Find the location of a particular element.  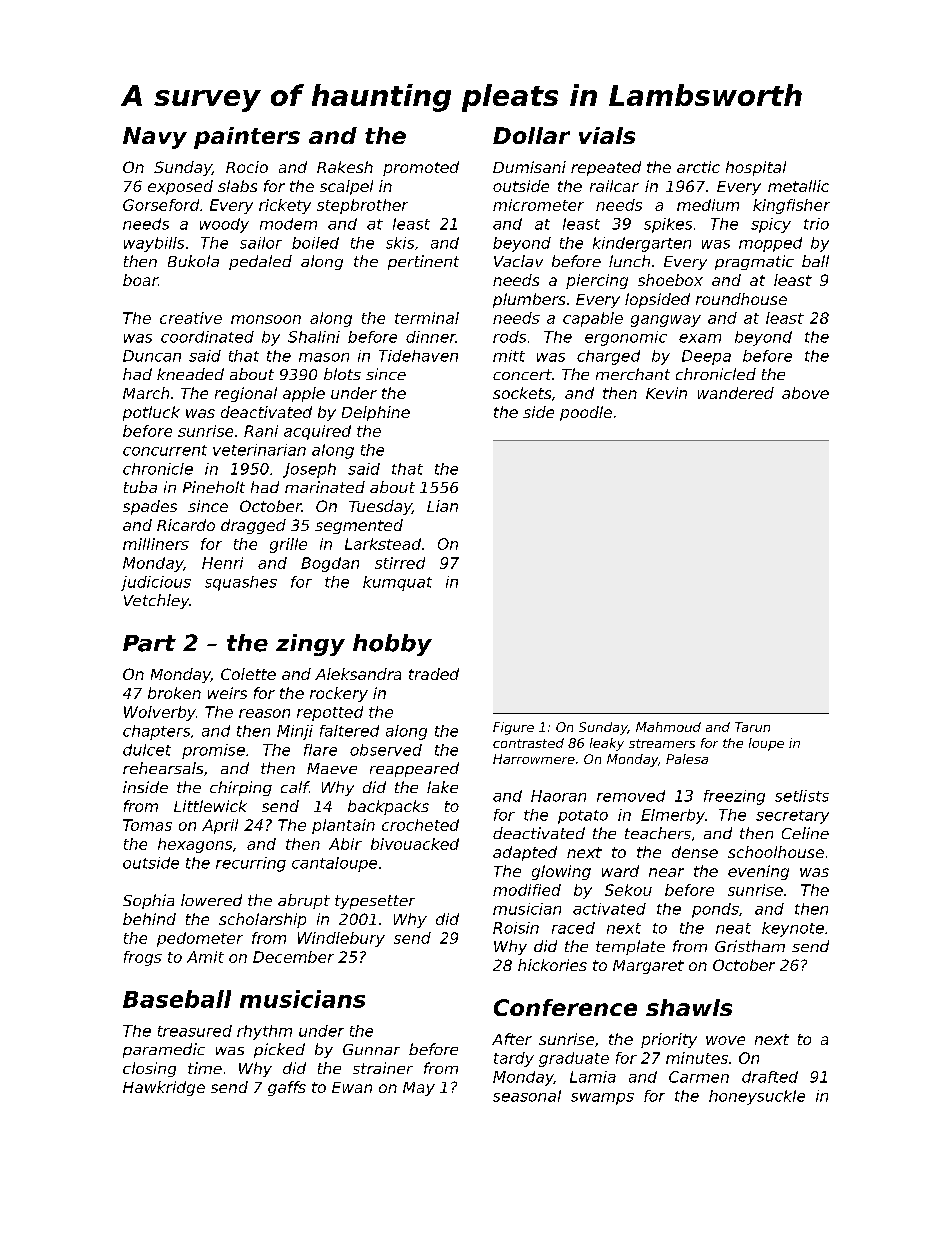

Hawkridge is located at coordinates (164, 1088).
